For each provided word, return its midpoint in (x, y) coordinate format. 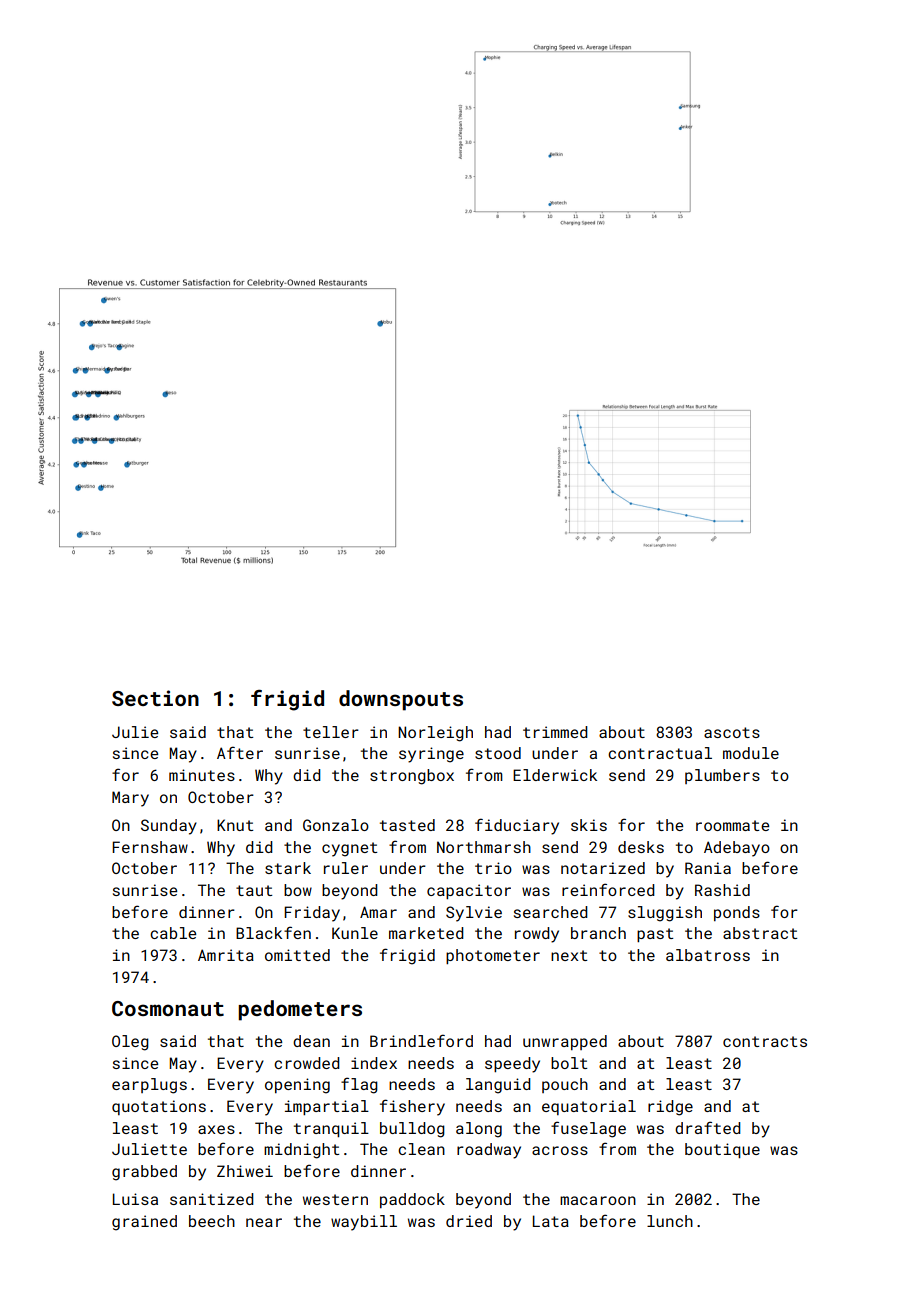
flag (359, 1085)
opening (297, 1086)
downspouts (401, 700)
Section (155, 698)
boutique (722, 1150)
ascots (732, 732)
